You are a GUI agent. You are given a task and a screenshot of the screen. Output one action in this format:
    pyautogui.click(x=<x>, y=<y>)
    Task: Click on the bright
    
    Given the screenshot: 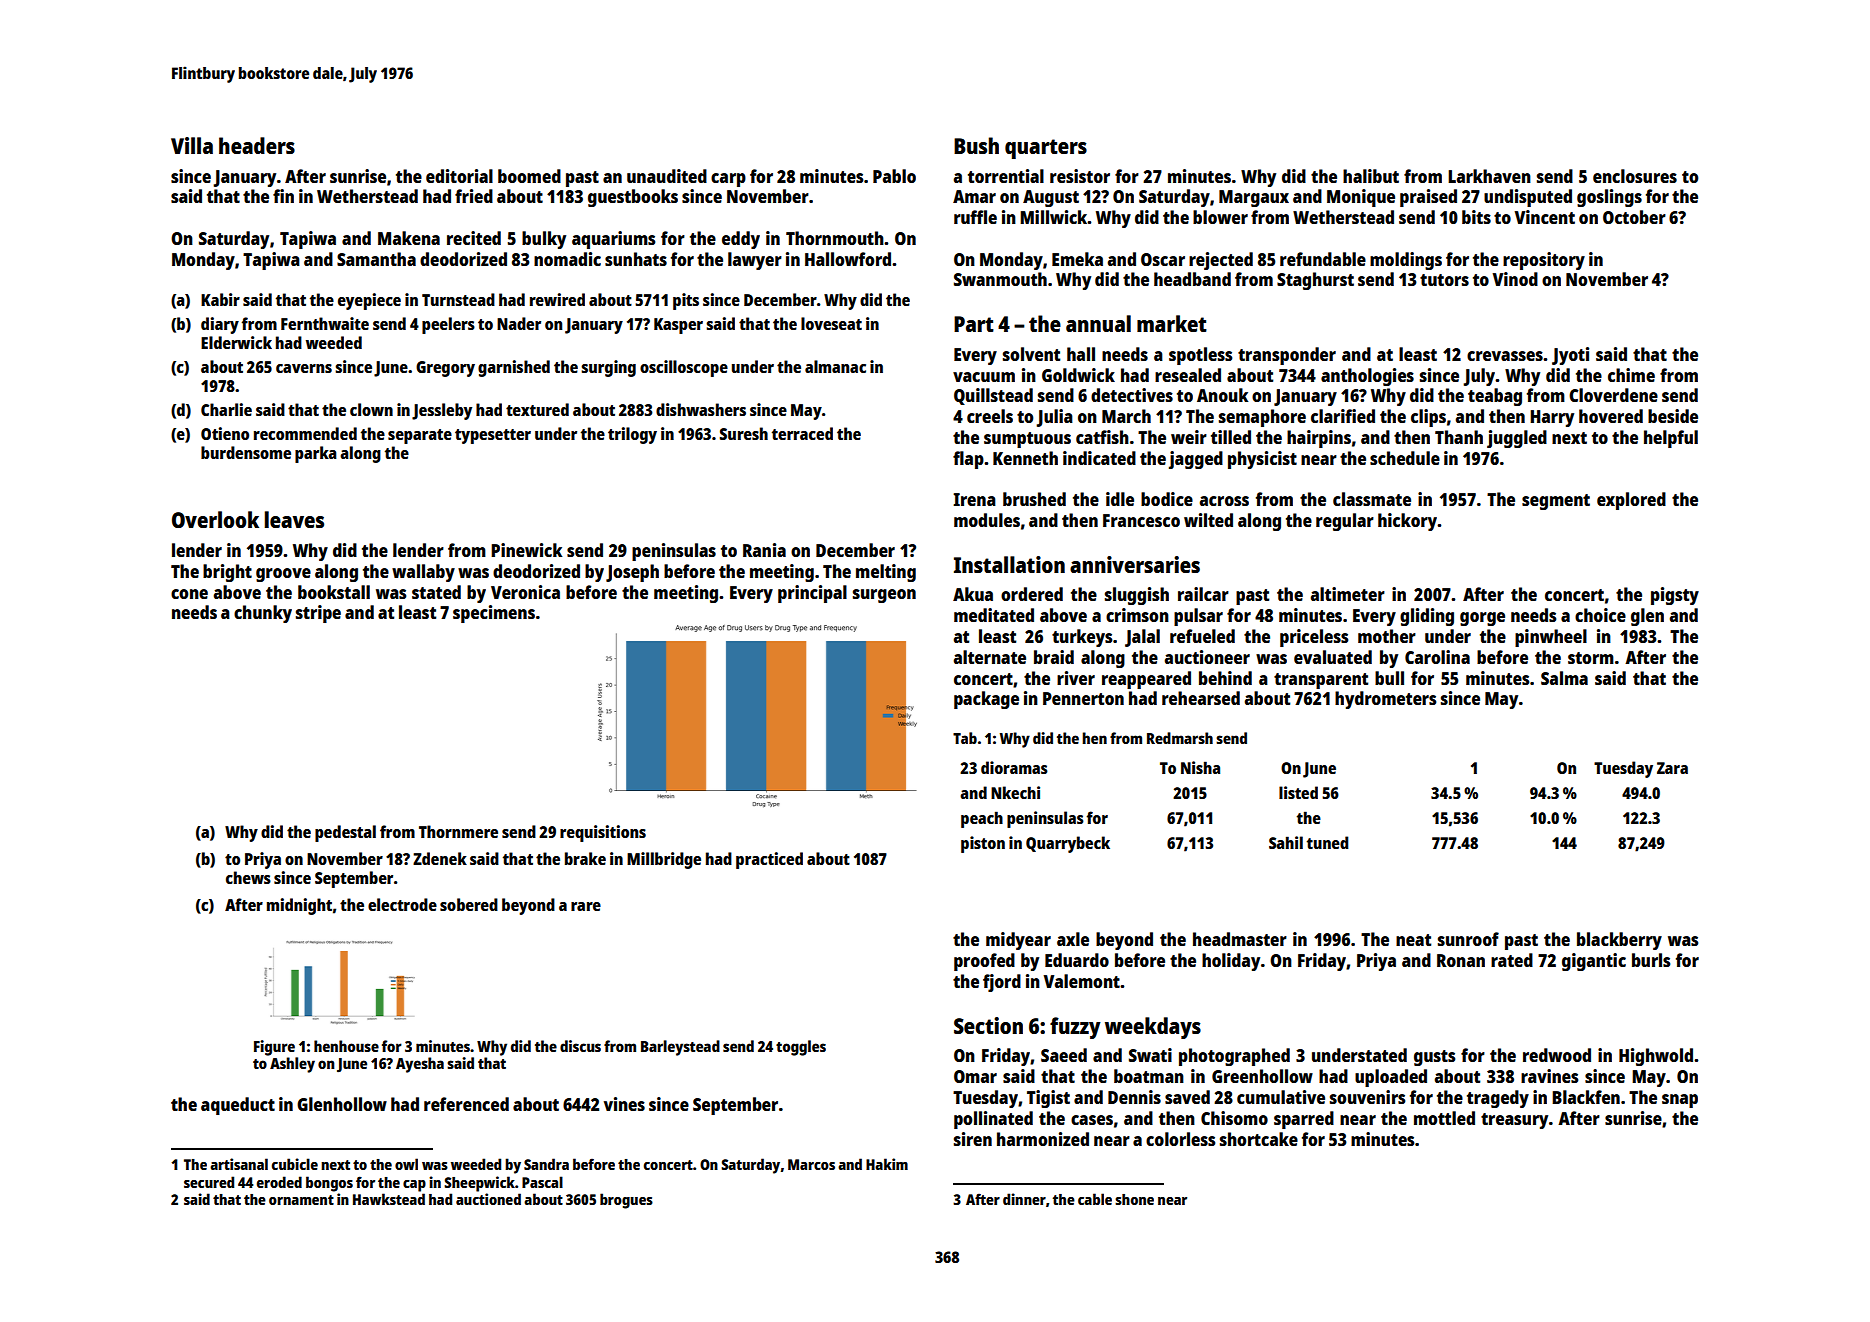 What is the action you would take?
    pyautogui.click(x=227, y=573)
